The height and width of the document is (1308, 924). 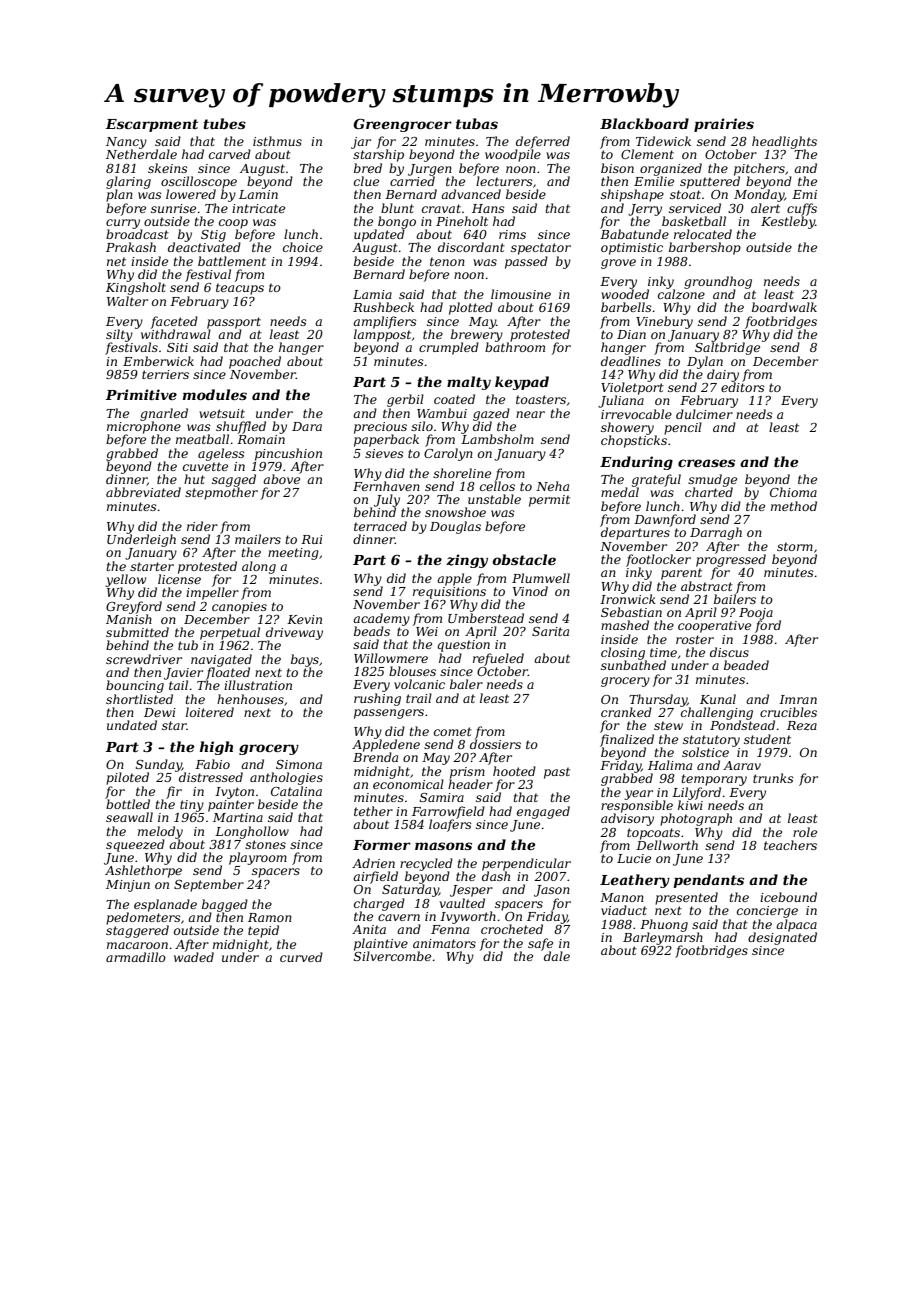 I want to click on concierge, so click(x=767, y=912).
